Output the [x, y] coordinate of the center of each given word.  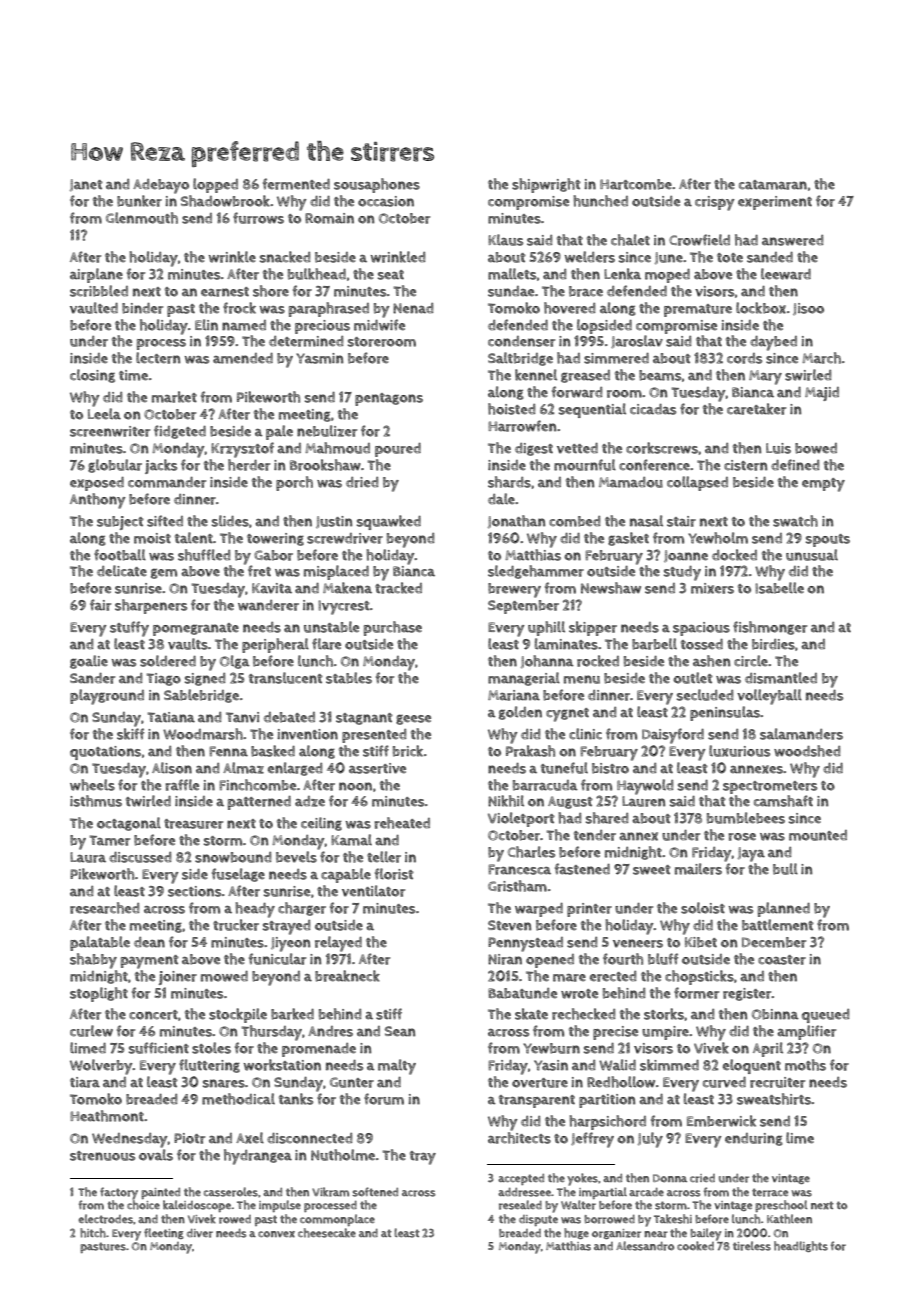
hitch [93, 1233]
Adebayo [161, 186]
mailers [698, 869]
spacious [701, 629]
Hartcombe [636, 184]
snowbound [233, 857]
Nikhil [506, 801]
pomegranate [196, 629]
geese [413, 719]
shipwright [546, 185]
